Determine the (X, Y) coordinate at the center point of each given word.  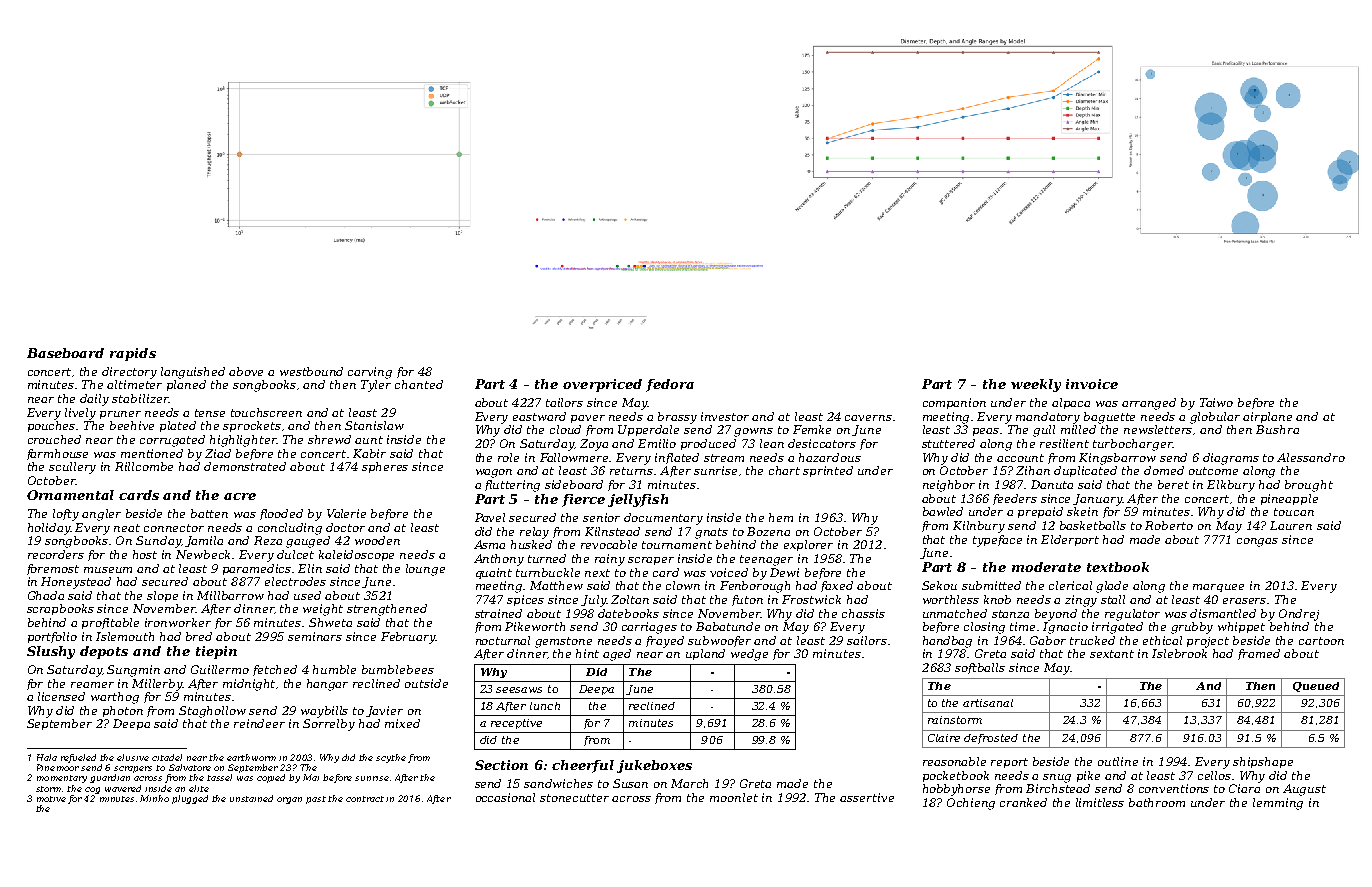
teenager (766, 560)
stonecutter (574, 798)
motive (51, 799)
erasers (1244, 601)
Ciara (1244, 788)
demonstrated (245, 466)
